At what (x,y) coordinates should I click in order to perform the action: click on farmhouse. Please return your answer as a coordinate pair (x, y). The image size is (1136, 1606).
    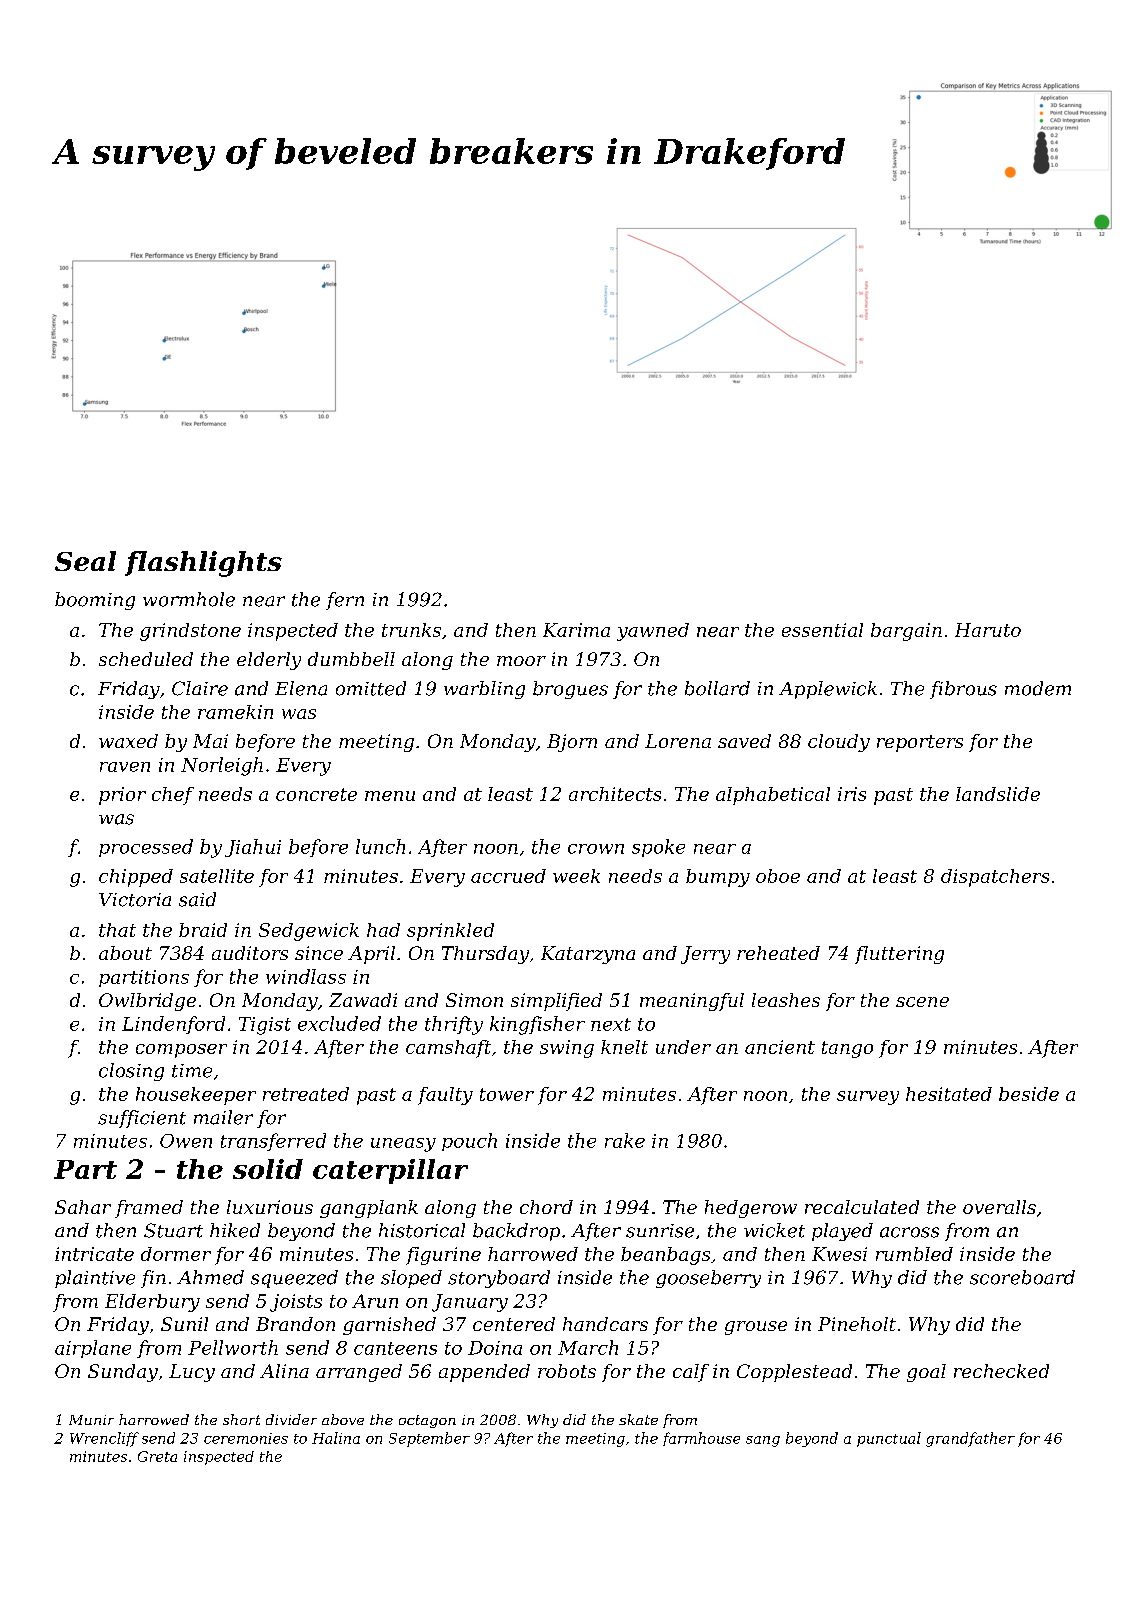
    Looking at the image, I should click on (701, 1439).
